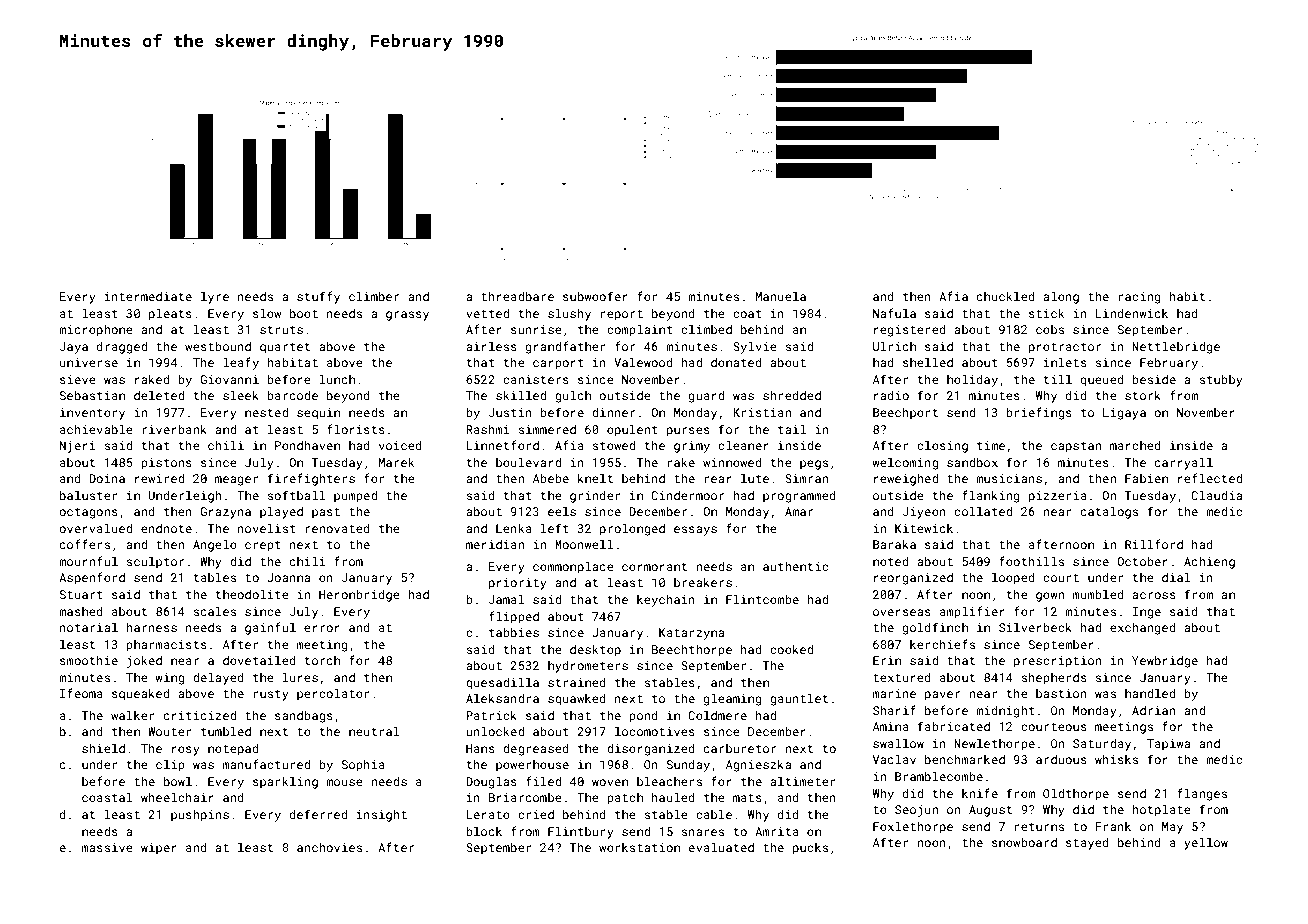 This document has width=1308, height=924. What do you see at coordinates (581, 832) in the document?
I see `Flintbury` at bounding box center [581, 832].
